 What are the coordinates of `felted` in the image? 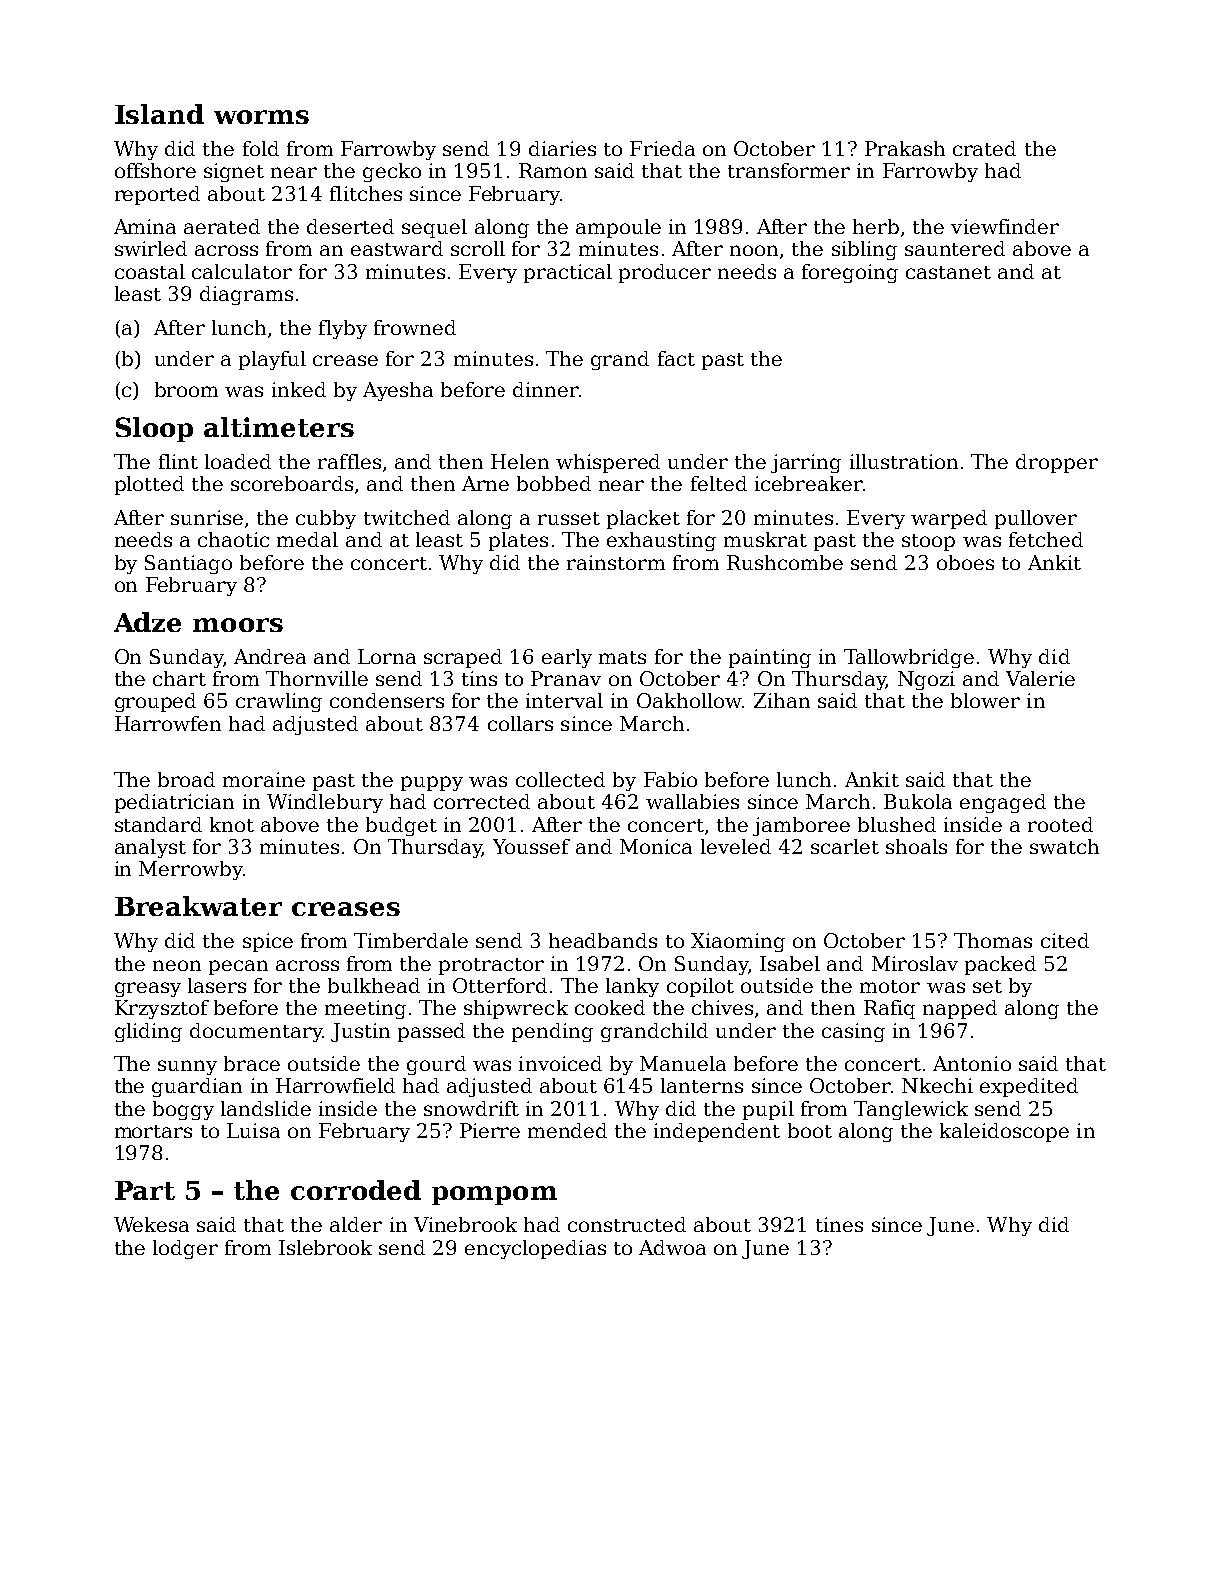 It's located at (719, 483).
